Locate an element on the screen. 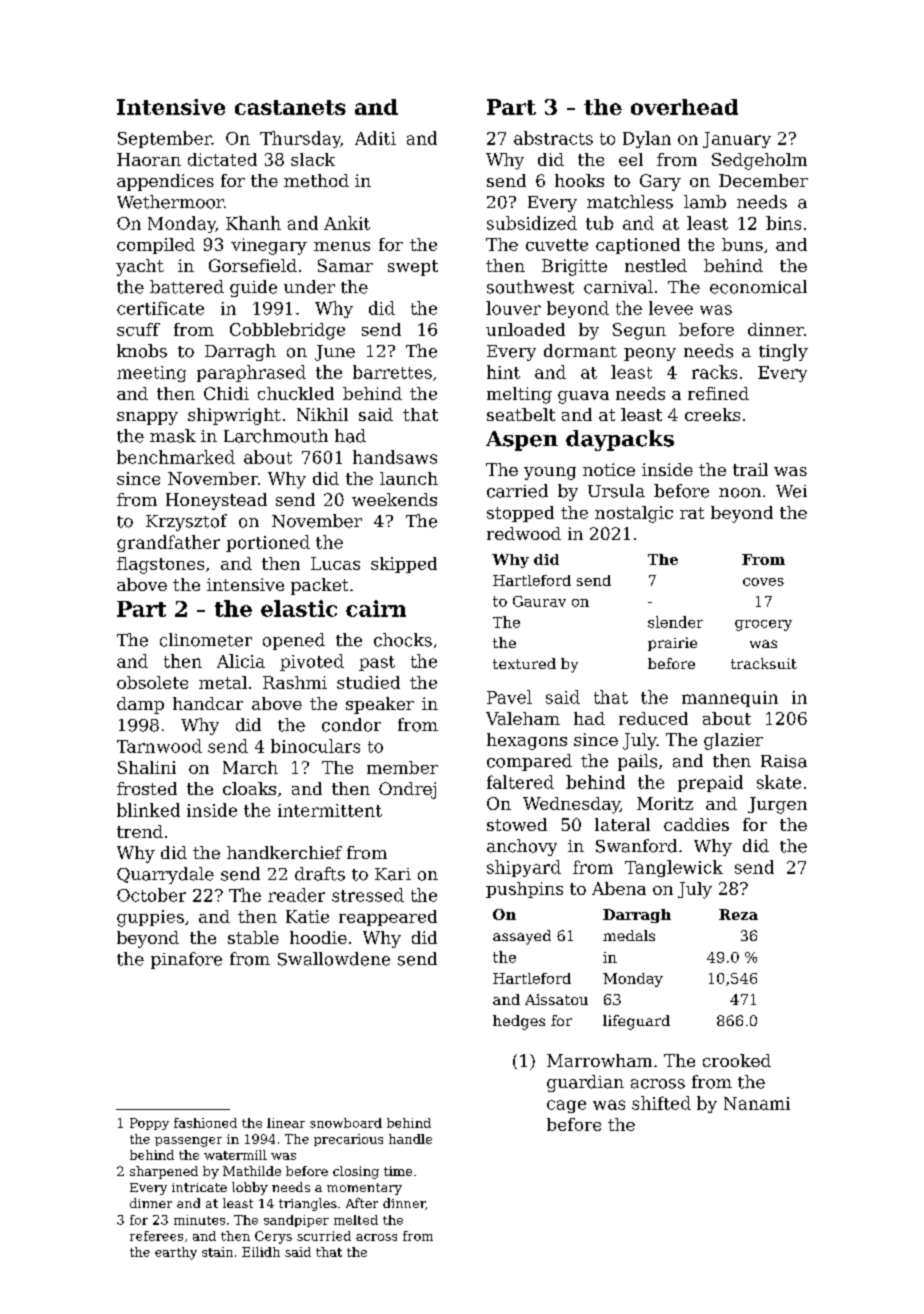 This screenshot has width=924, height=1314. fashioned is located at coordinates (205, 1123).
